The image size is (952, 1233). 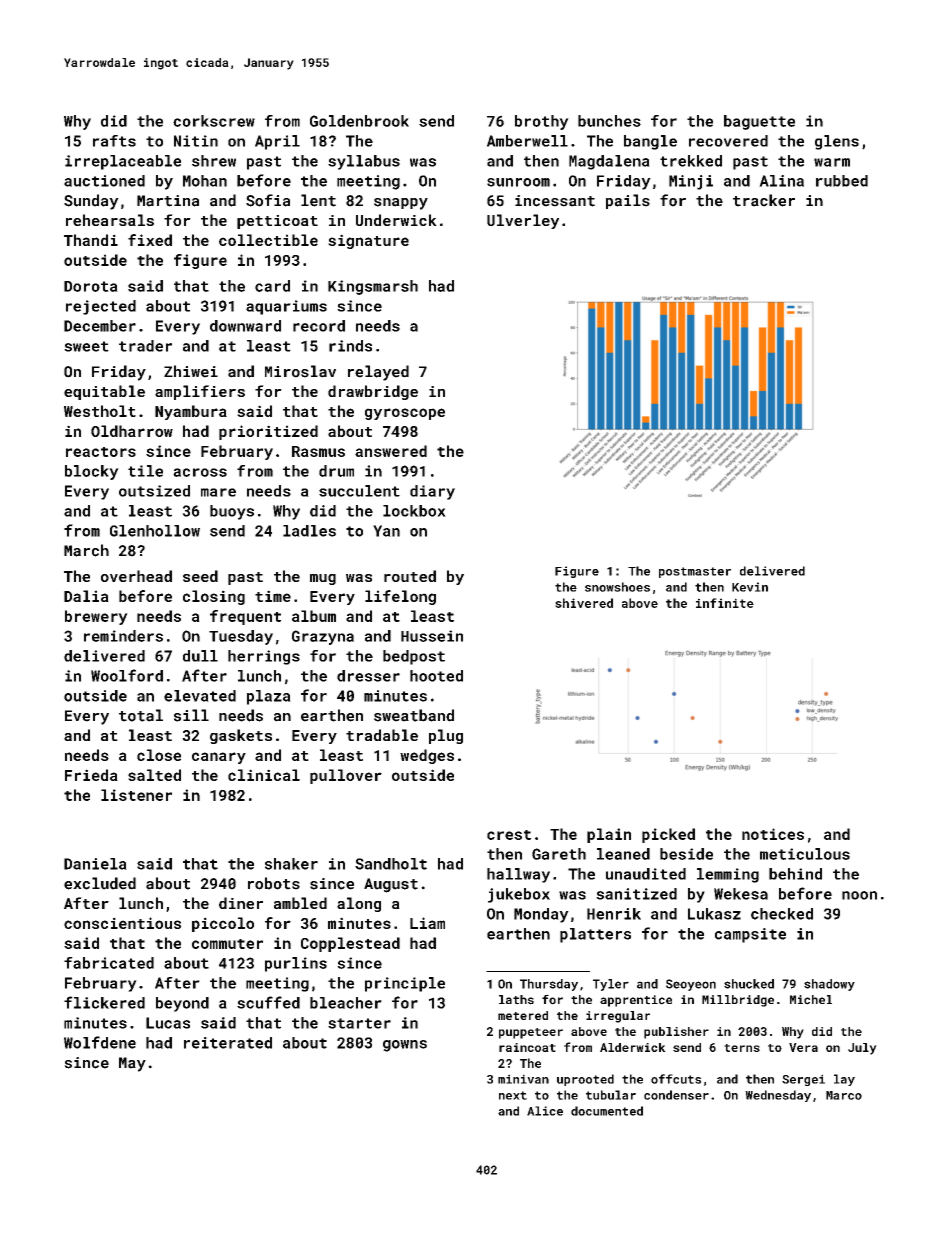 I want to click on baguette, so click(x=759, y=122).
